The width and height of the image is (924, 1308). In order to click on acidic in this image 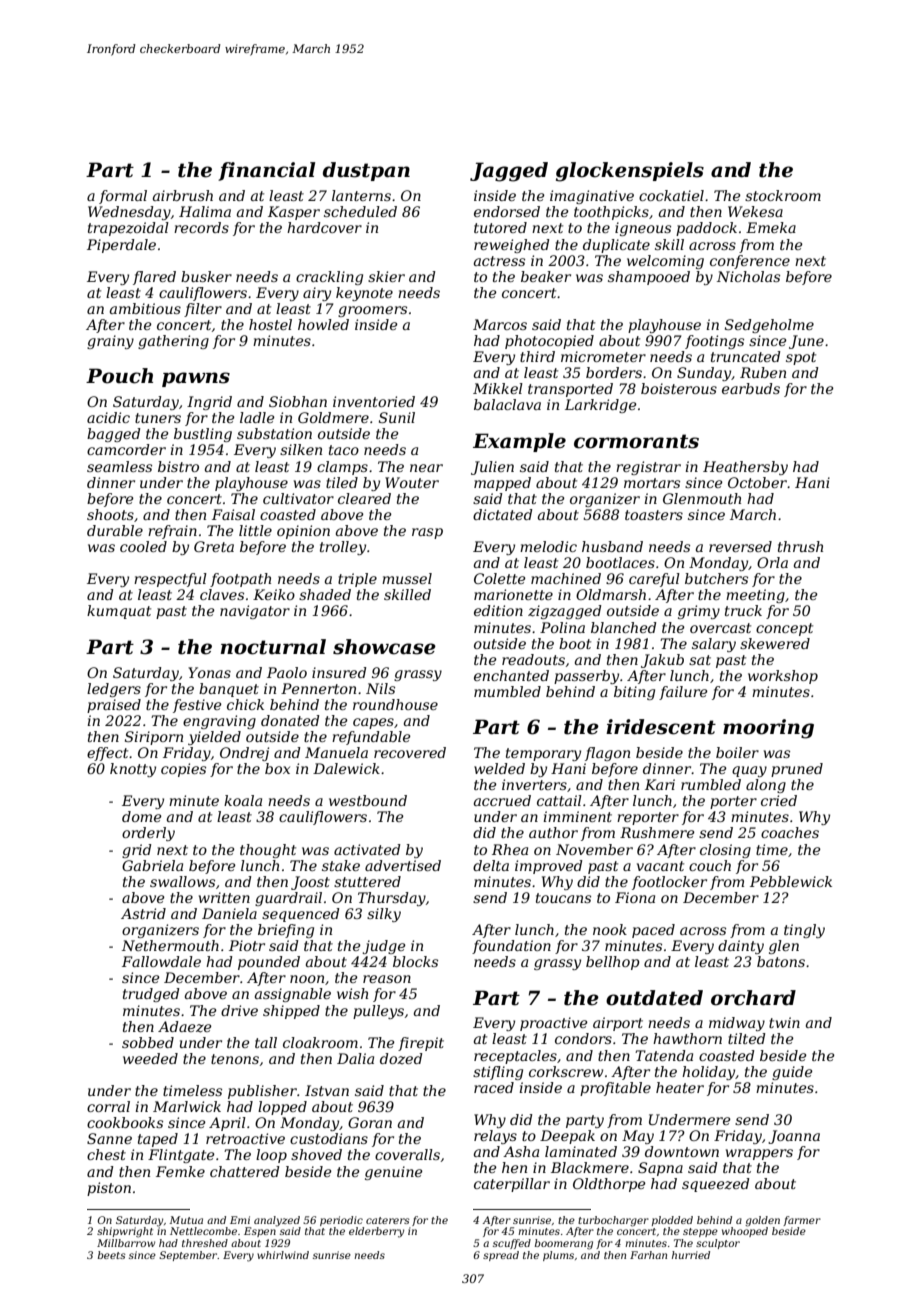, I will do `click(108, 417)`.
